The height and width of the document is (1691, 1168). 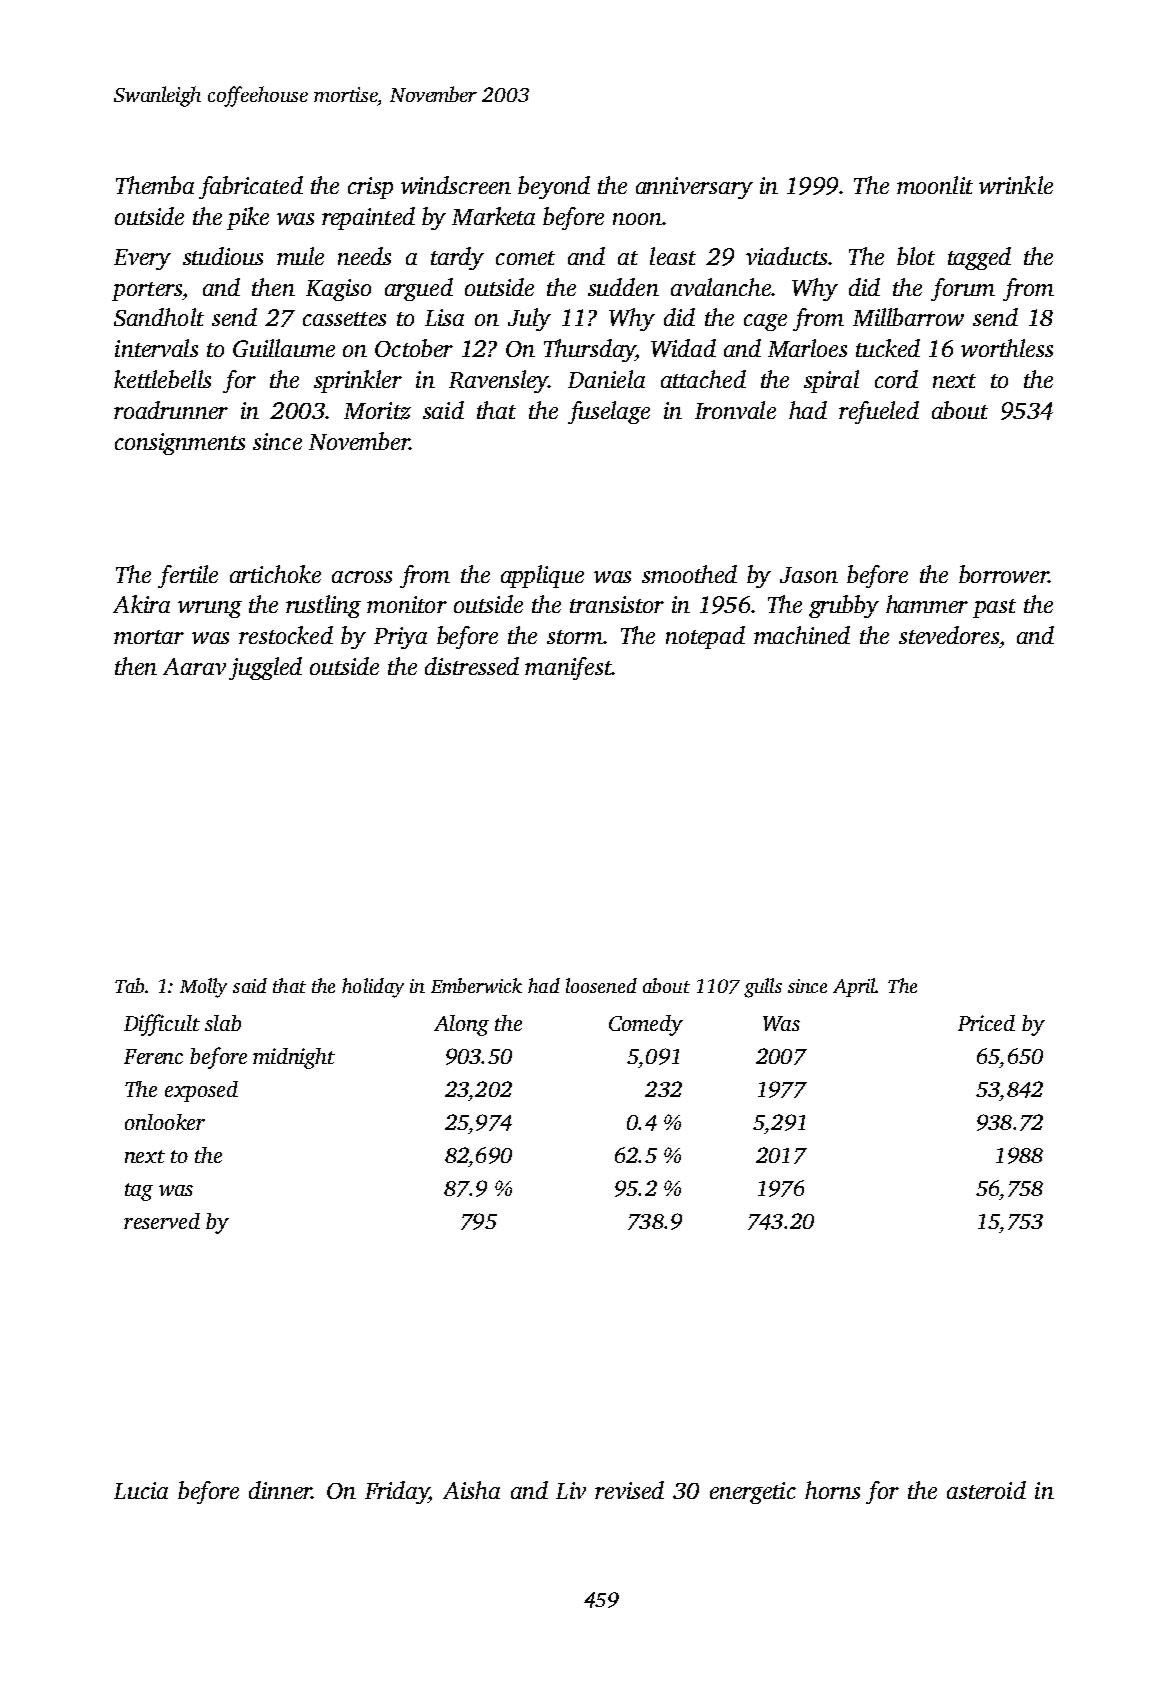 I want to click on Themba, so click(x=155, y=185).
